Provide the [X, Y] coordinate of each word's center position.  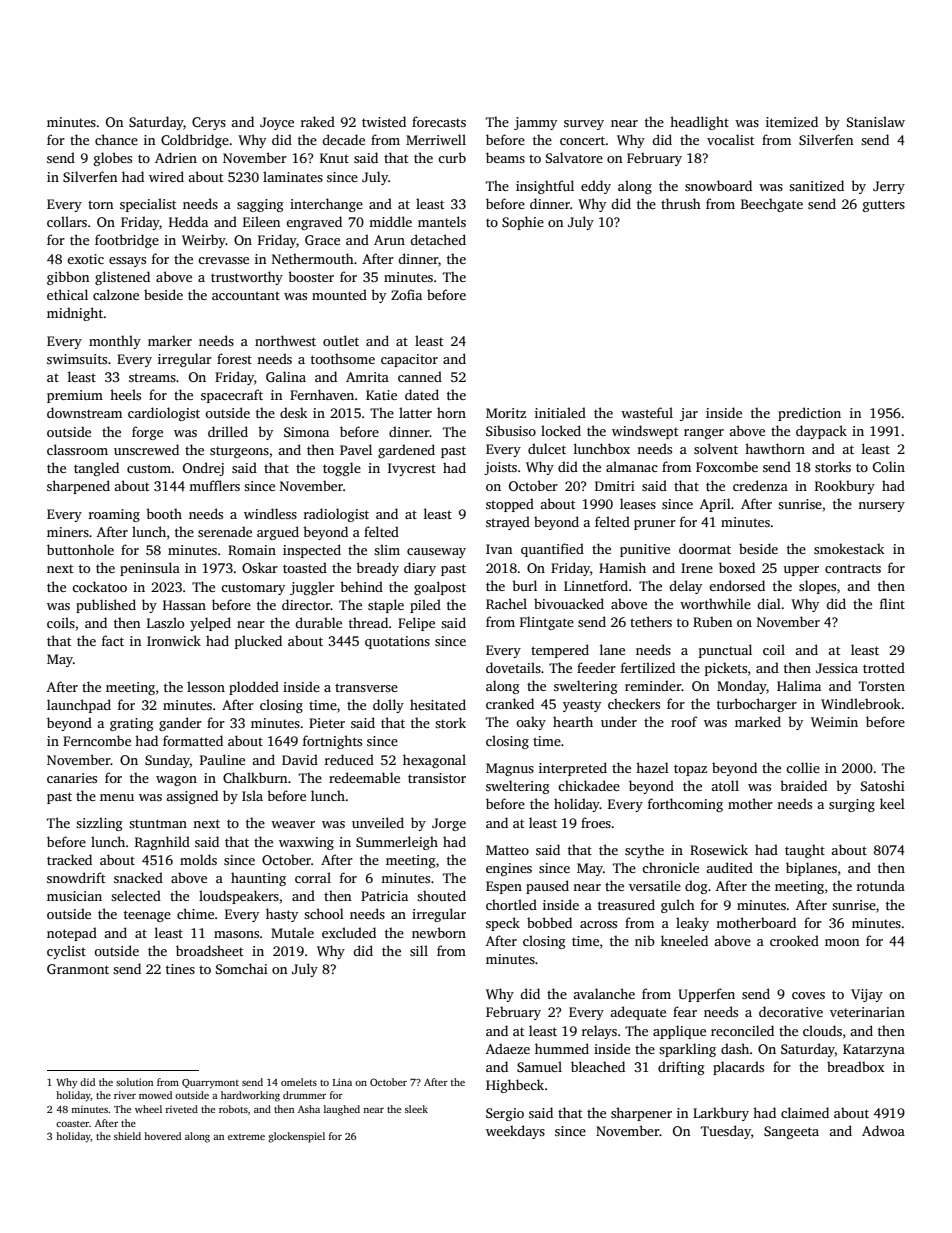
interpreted [573, 769]
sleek [416, 1109]
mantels [442, 221]
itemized [792, 121]
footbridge [127, 241]
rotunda [881, 885]
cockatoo [99, 586]
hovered [162, 1136]
